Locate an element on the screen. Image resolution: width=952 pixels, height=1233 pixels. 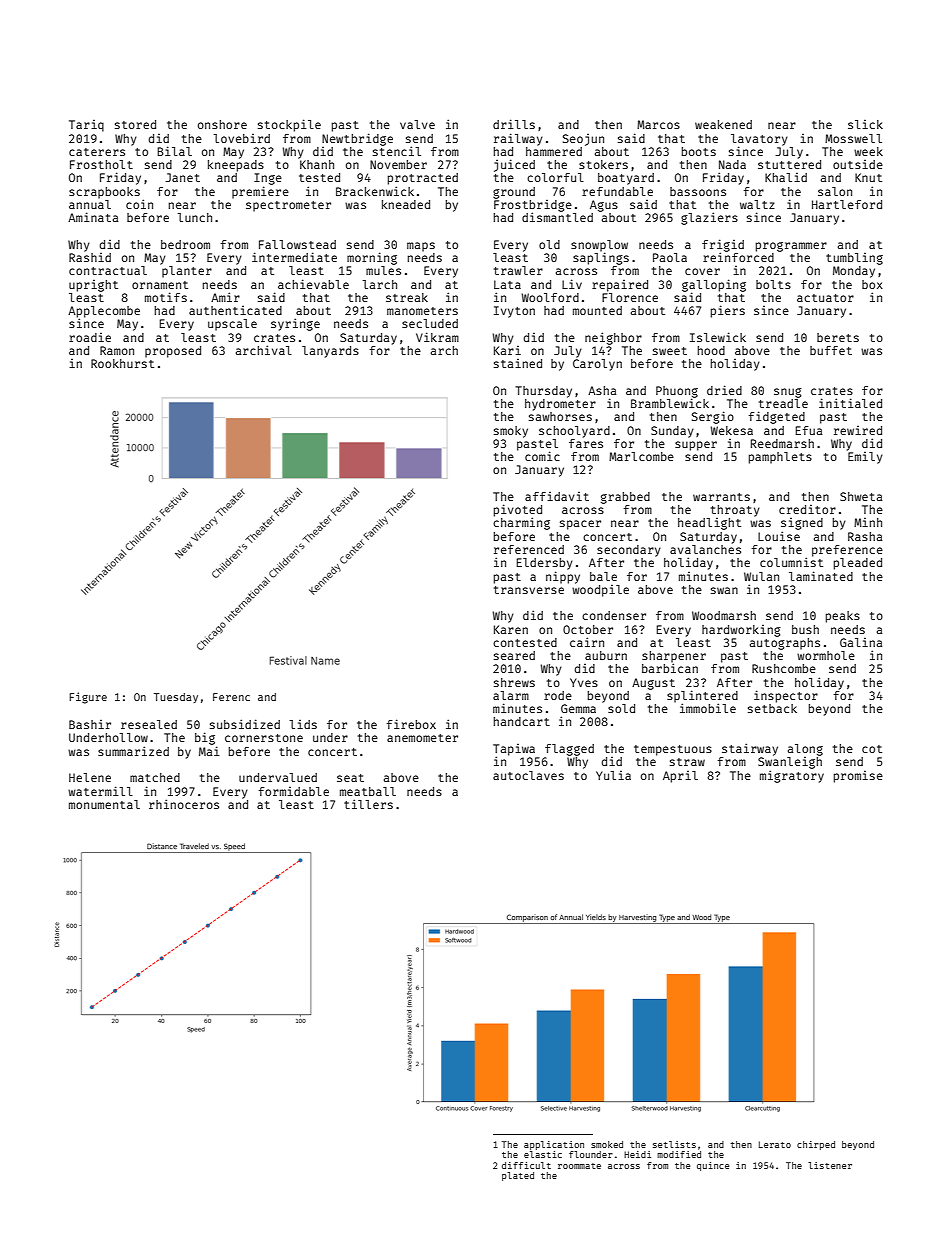
secluded is located at coordinates (430, 323).
